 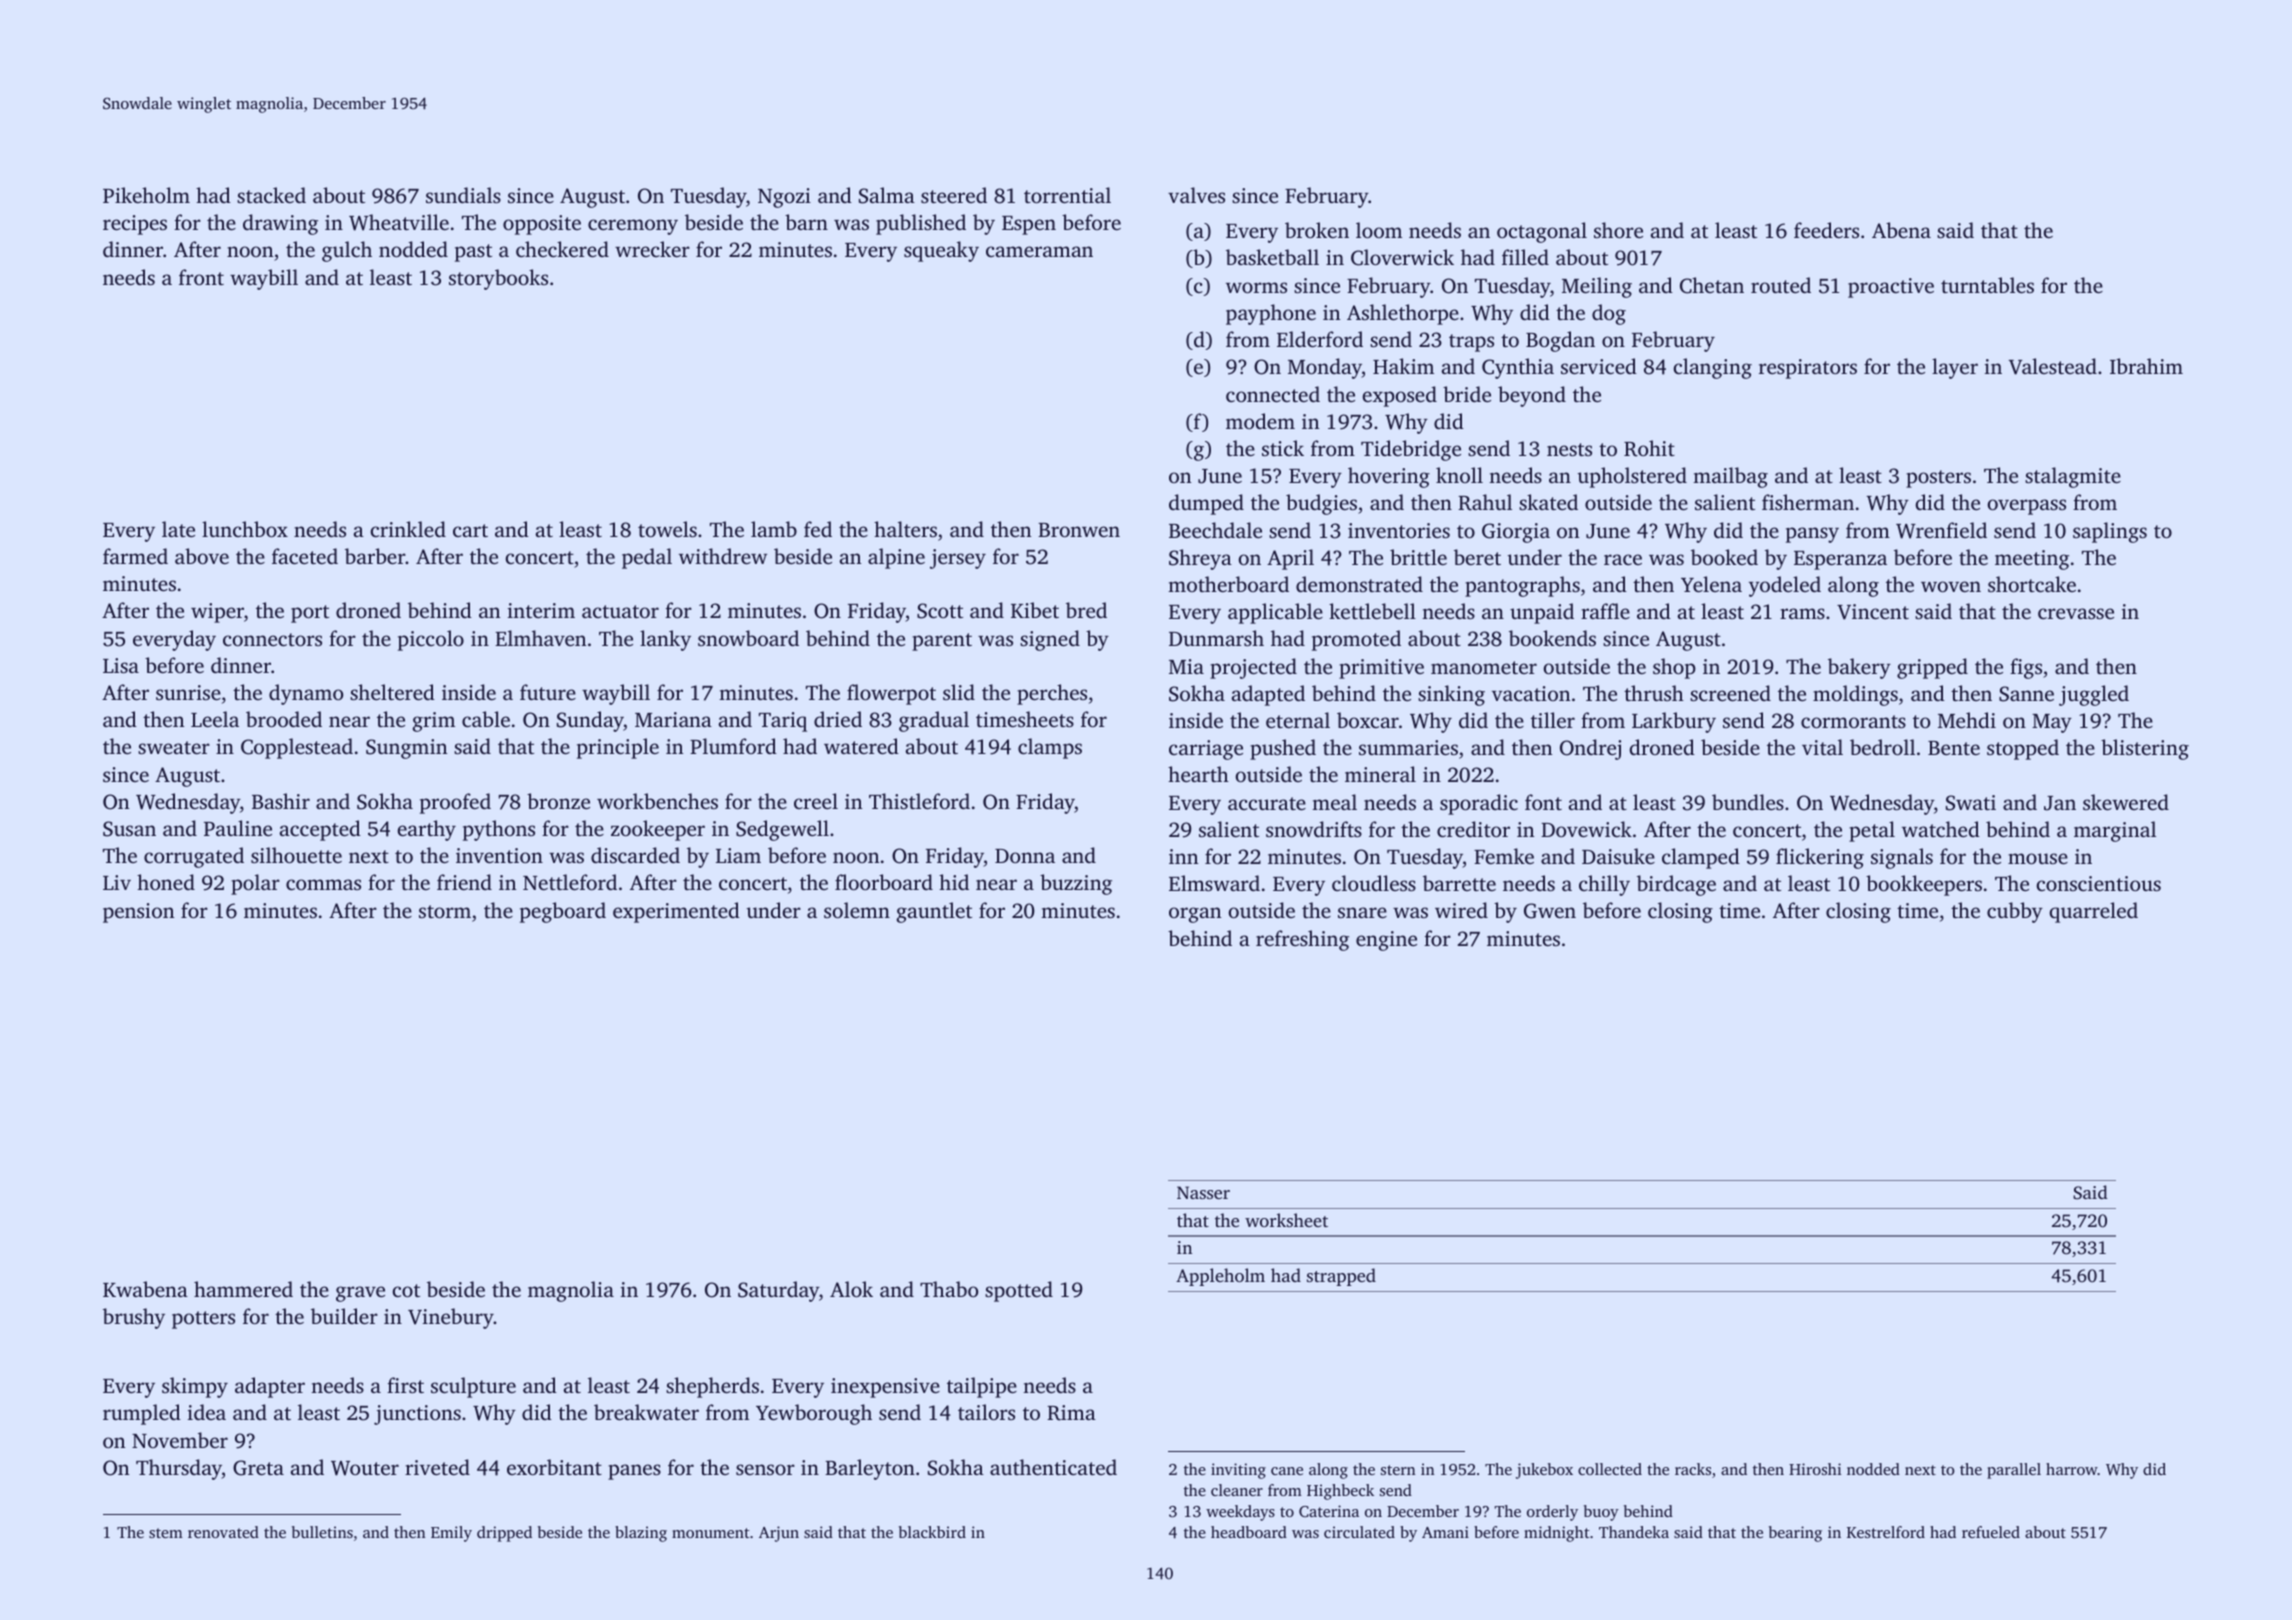 I want to click on bedroll, so click(x=1882, y=747).
